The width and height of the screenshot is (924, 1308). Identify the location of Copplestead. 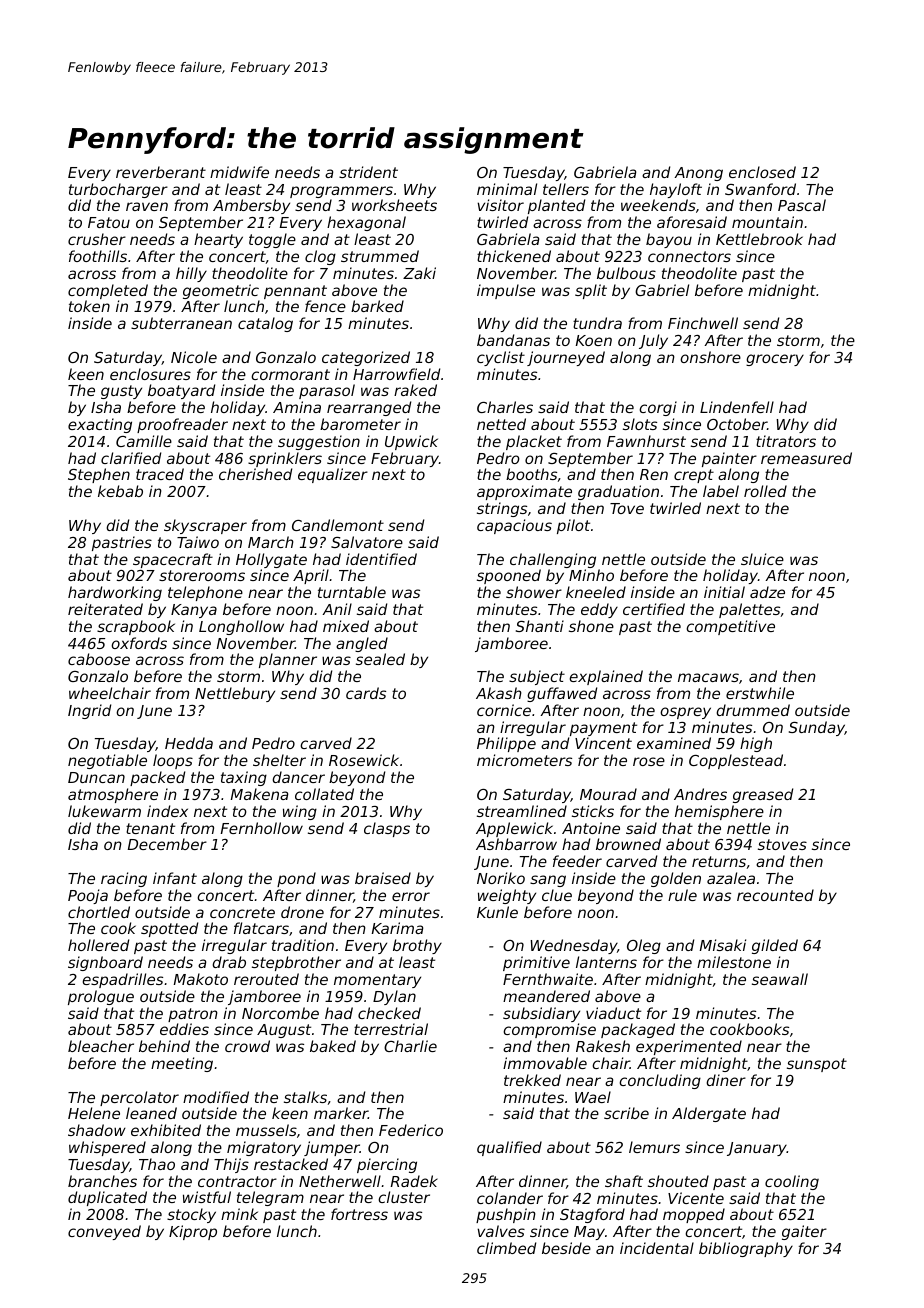
(736, 761).
